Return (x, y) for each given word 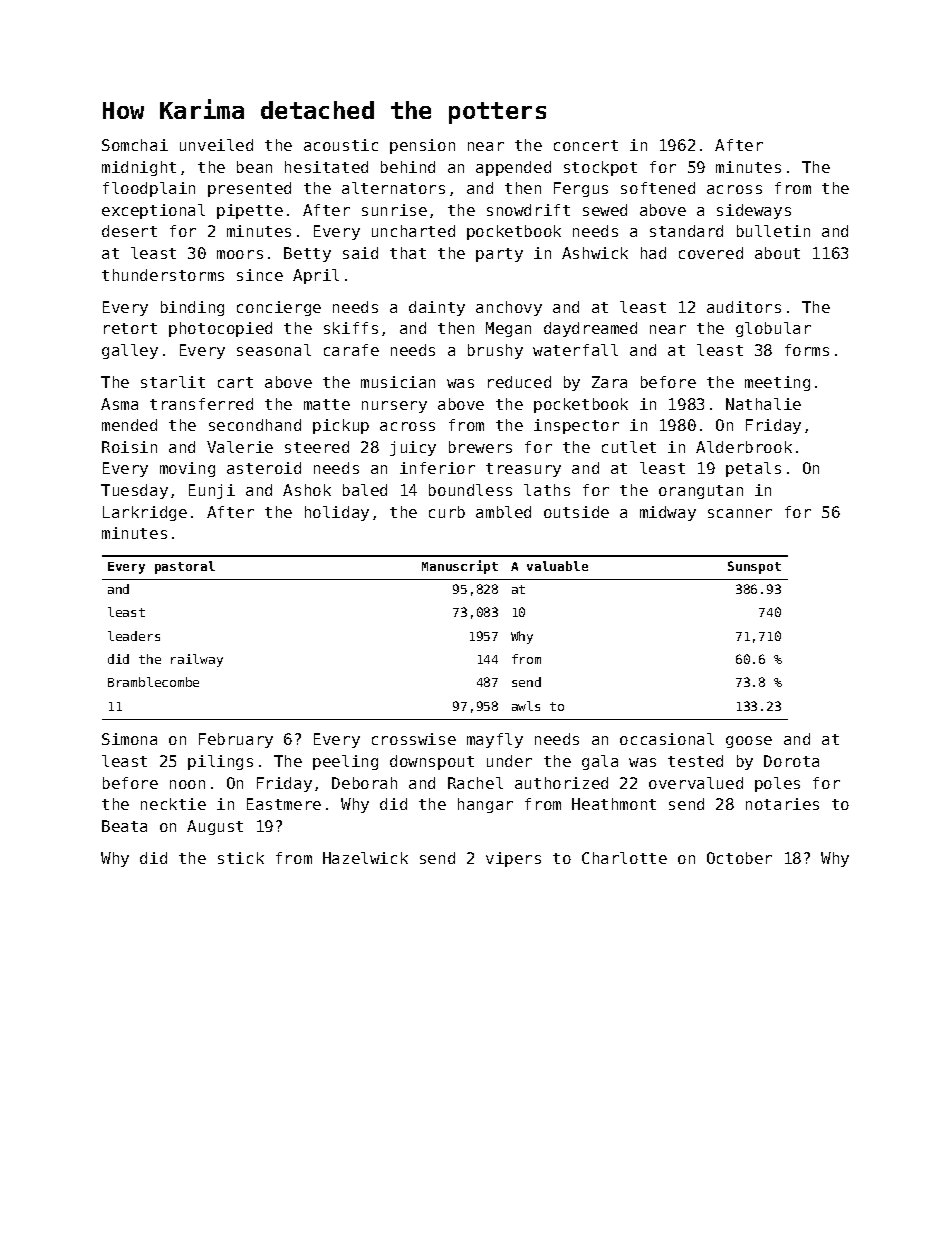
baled (365, 490)
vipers (513, 859)
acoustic (341, 145)
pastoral (185, 567)
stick (241, 858)
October (739, 858)
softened (658, 188)
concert (586, 145)
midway (668, 513)
